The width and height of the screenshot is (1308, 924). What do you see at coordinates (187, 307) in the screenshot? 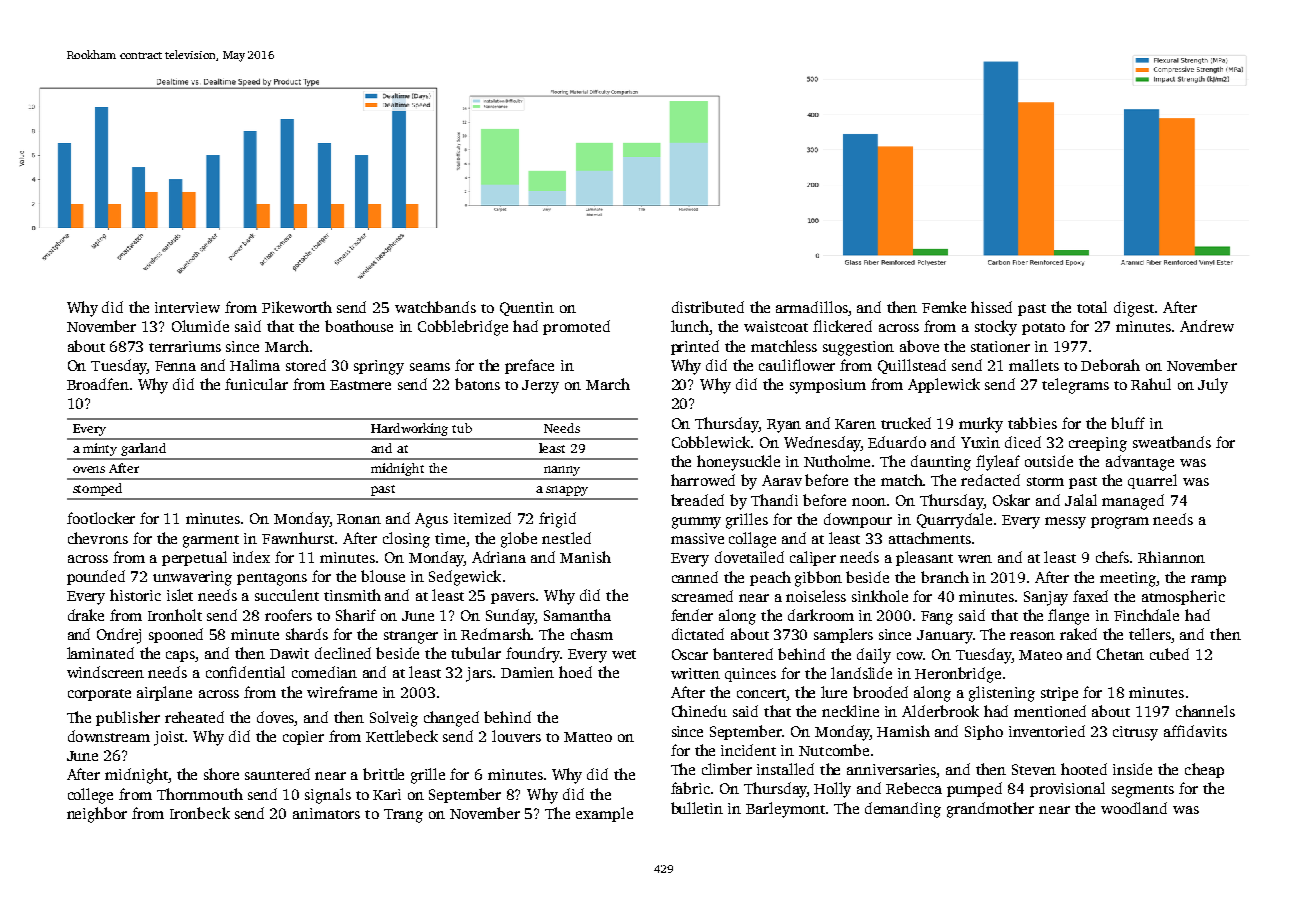
I see `interview` at bounding box center [187, 307].
